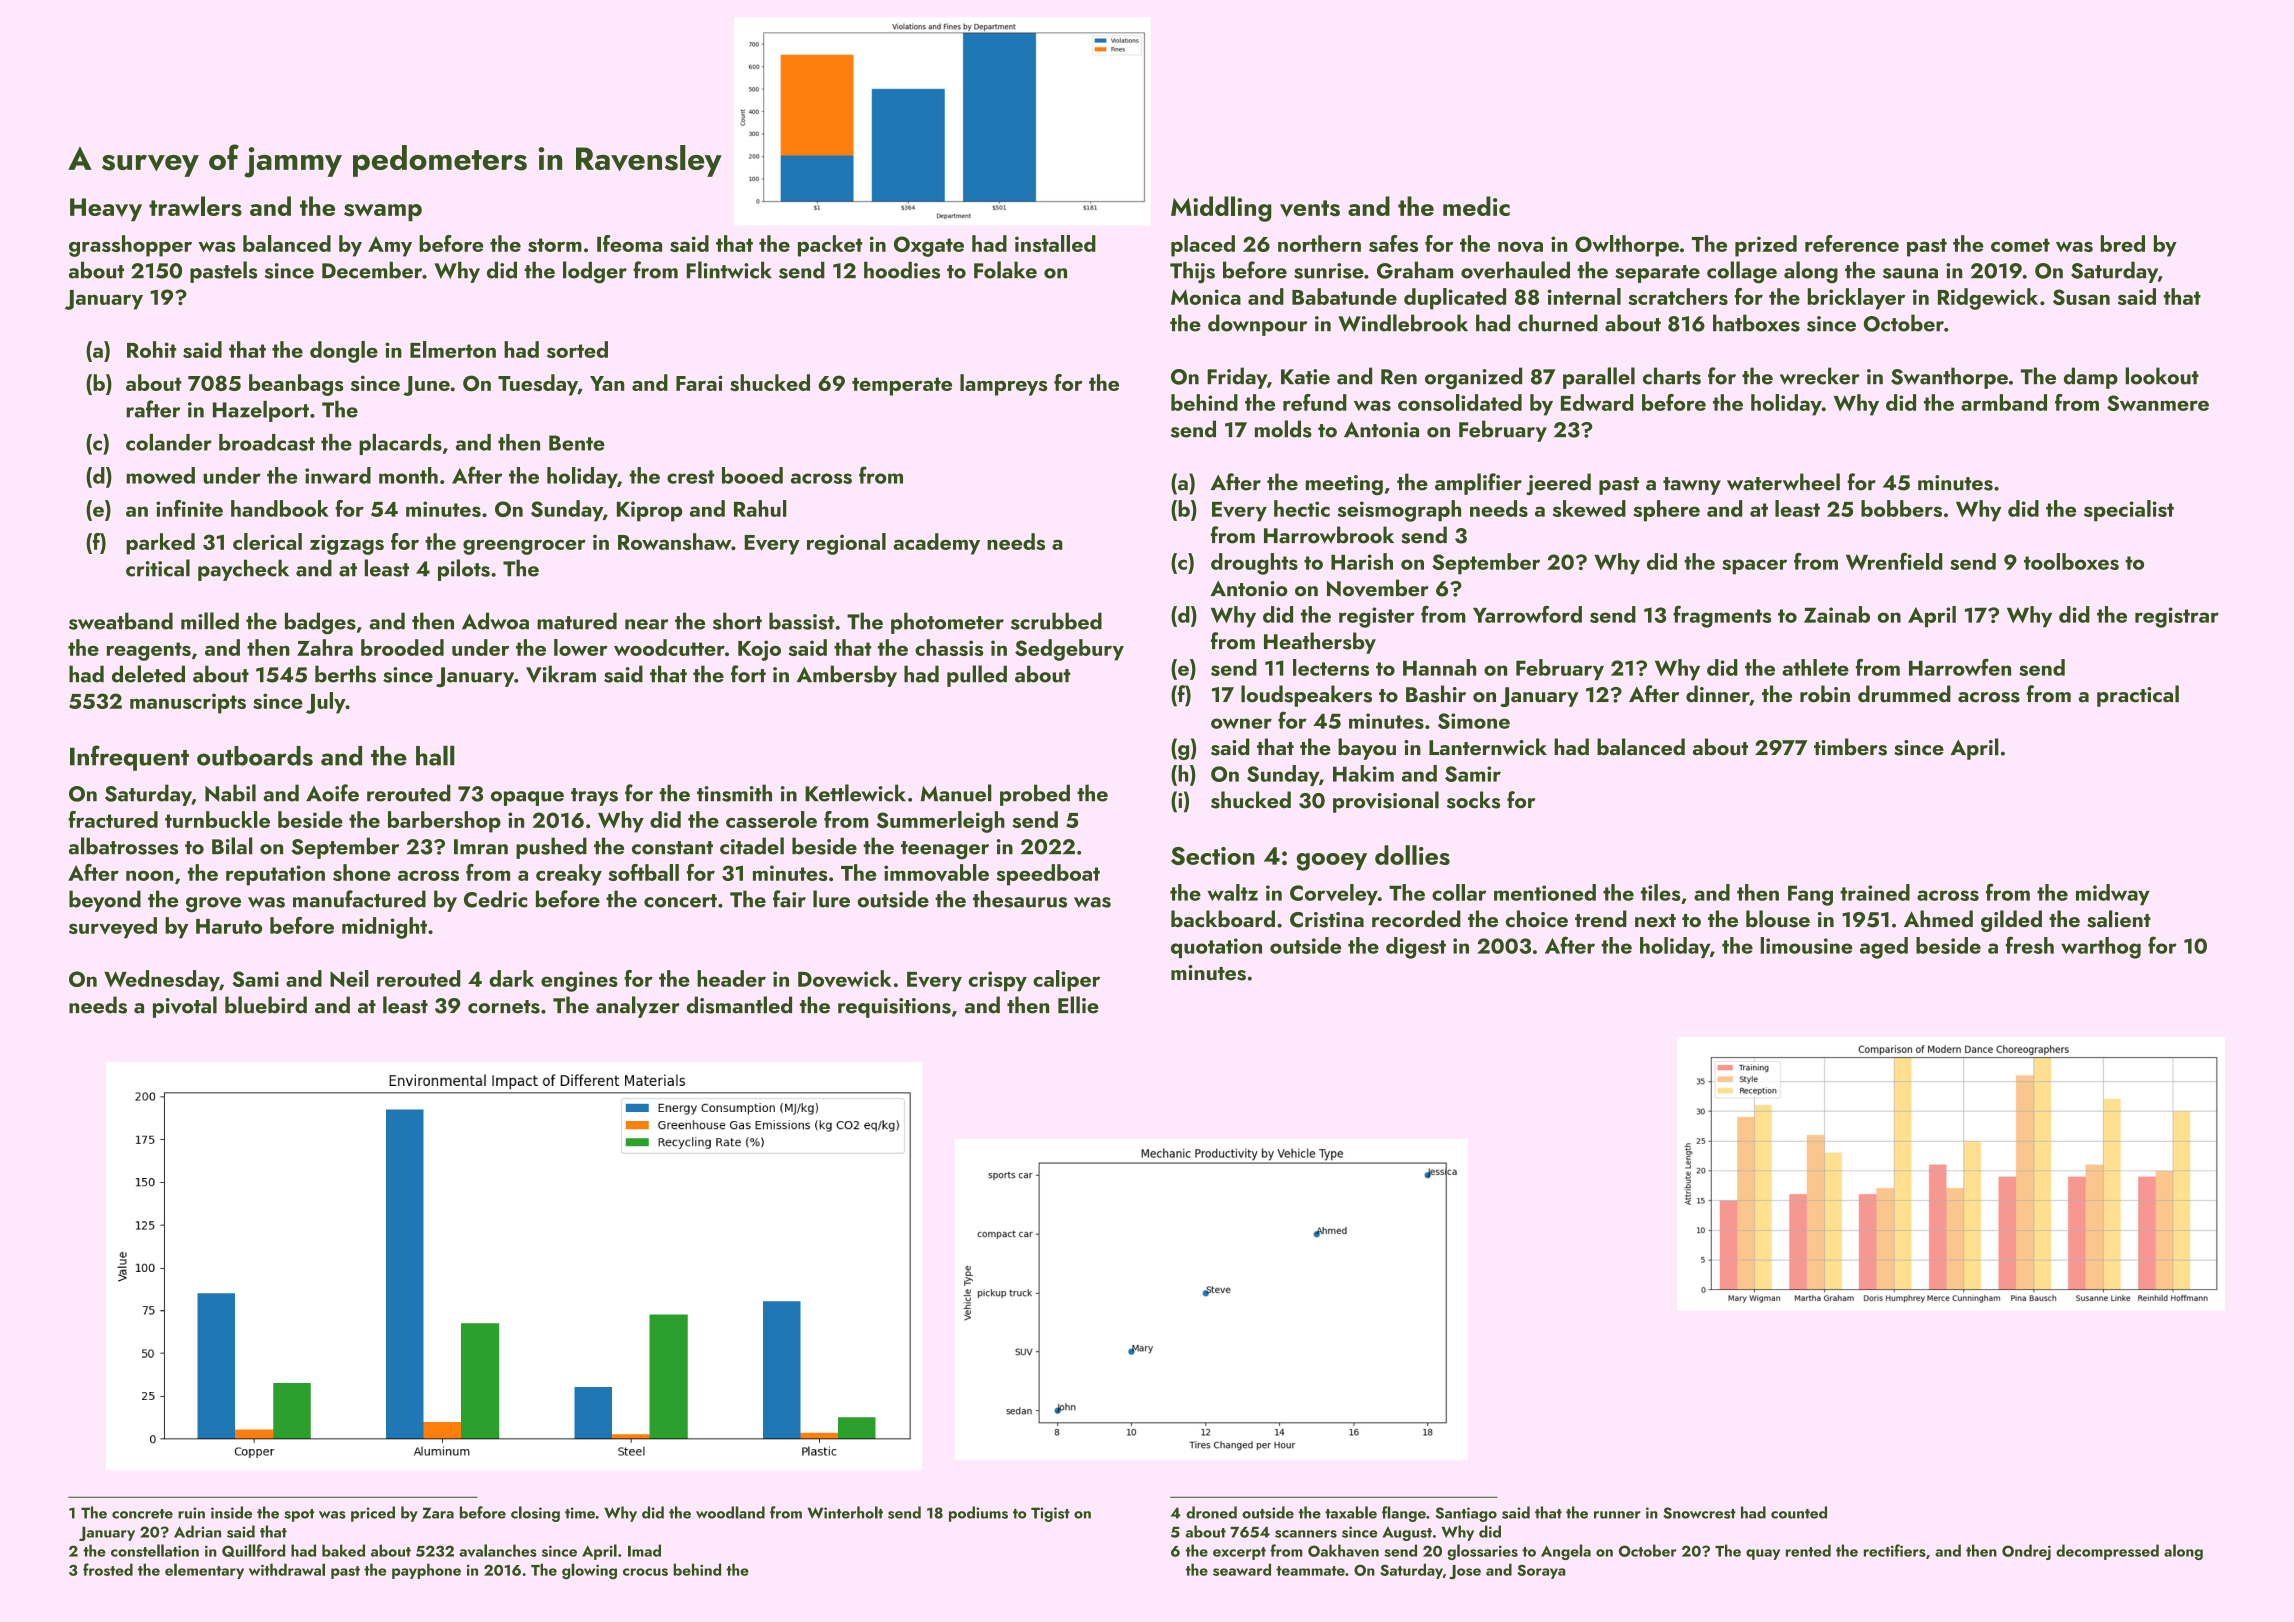 This page has width=2294, height=1622. What do you see at coordinates (595, 272) in the page?
I see `lodger` at bounding box center [595, 272].
